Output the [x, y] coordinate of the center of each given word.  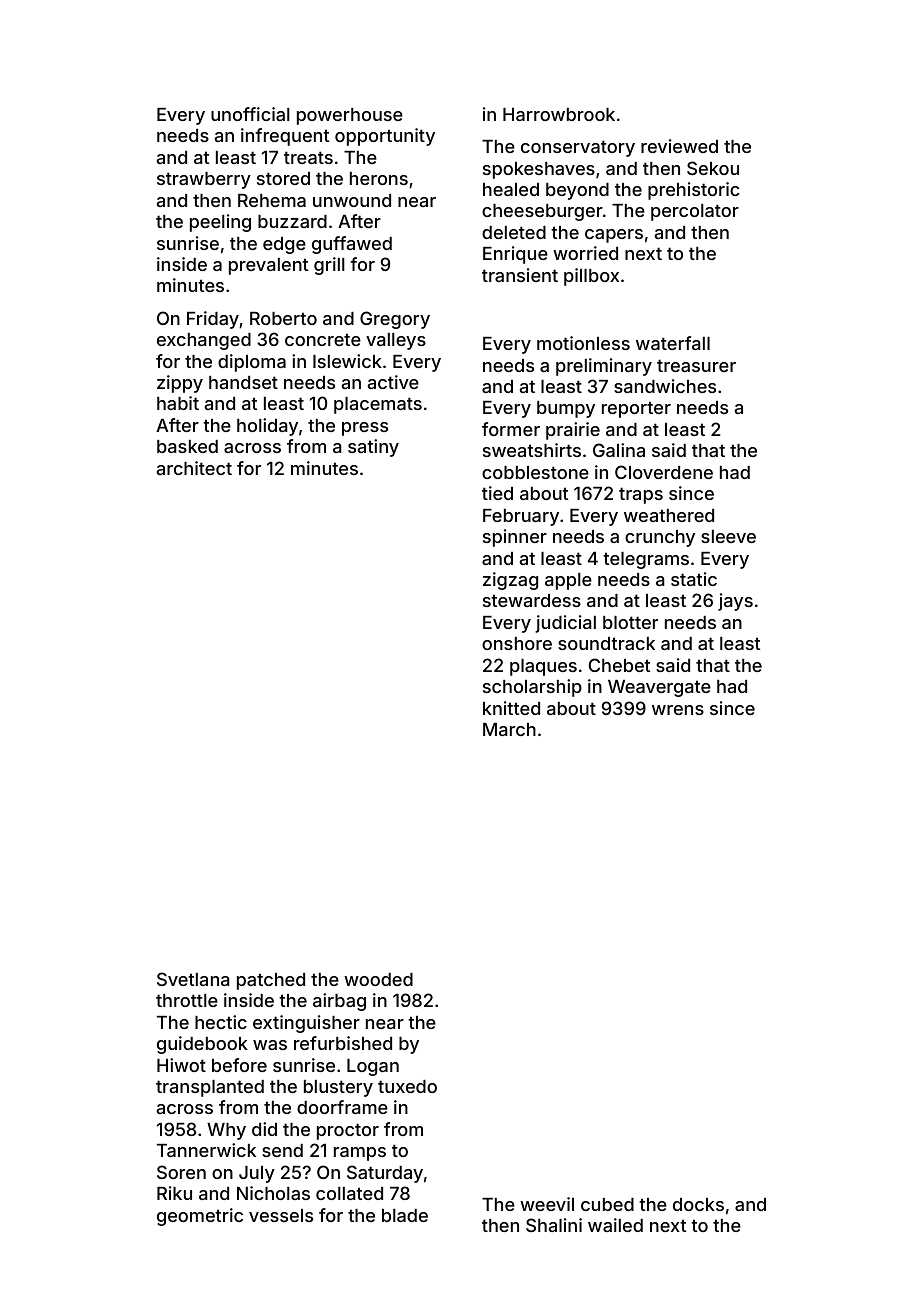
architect [194, 468]
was [270, 1045]
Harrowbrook [559, 114]
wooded [378, 979]
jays [735, 602]
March [509, 729]
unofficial [250, 114]
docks [698, 1204]
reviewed [679, 146]
